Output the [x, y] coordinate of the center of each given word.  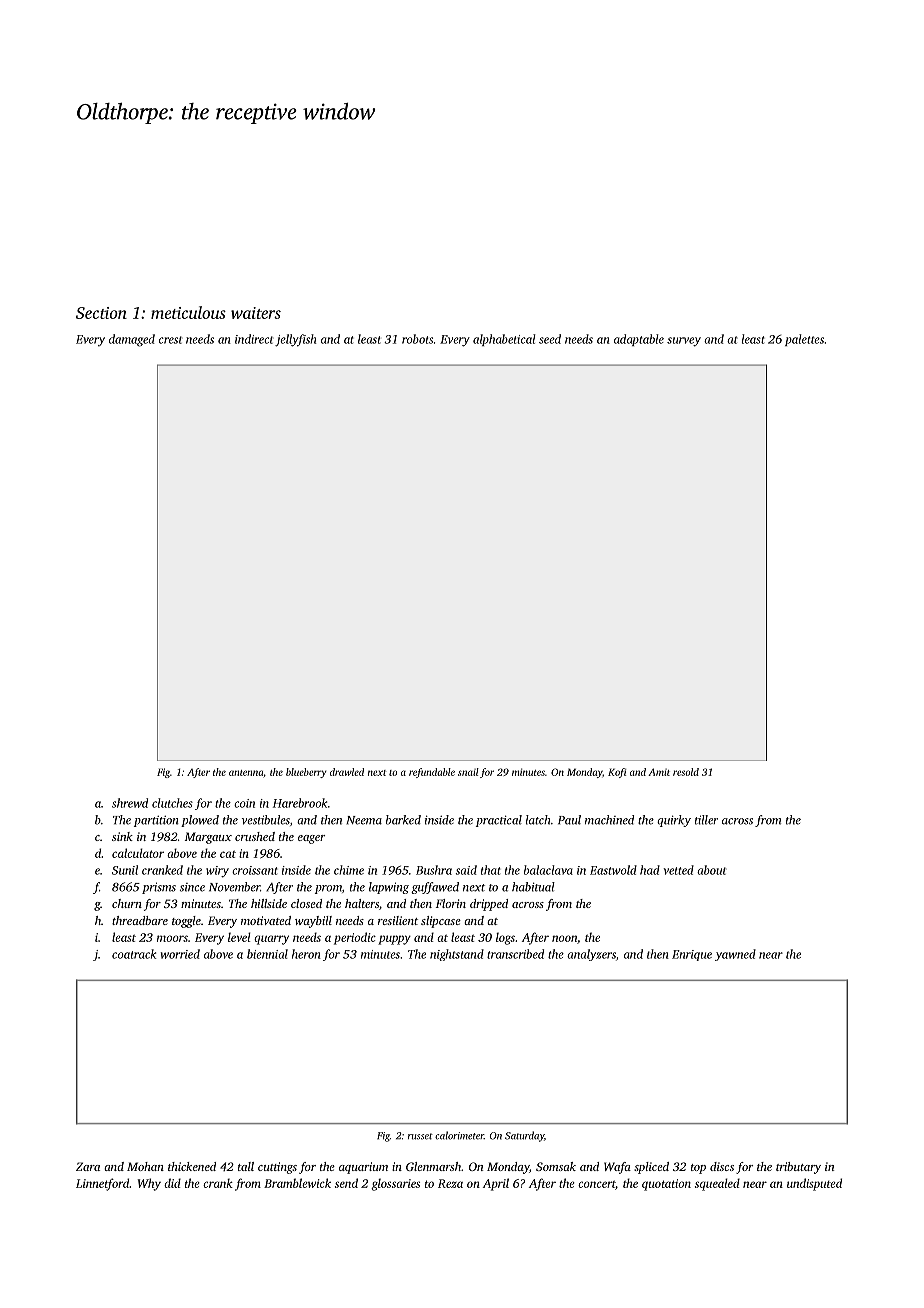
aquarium [363, 1168]
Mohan [145, 1166]
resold [686, 772]
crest [171, 340]
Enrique [692, 955]
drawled [347, 772]
